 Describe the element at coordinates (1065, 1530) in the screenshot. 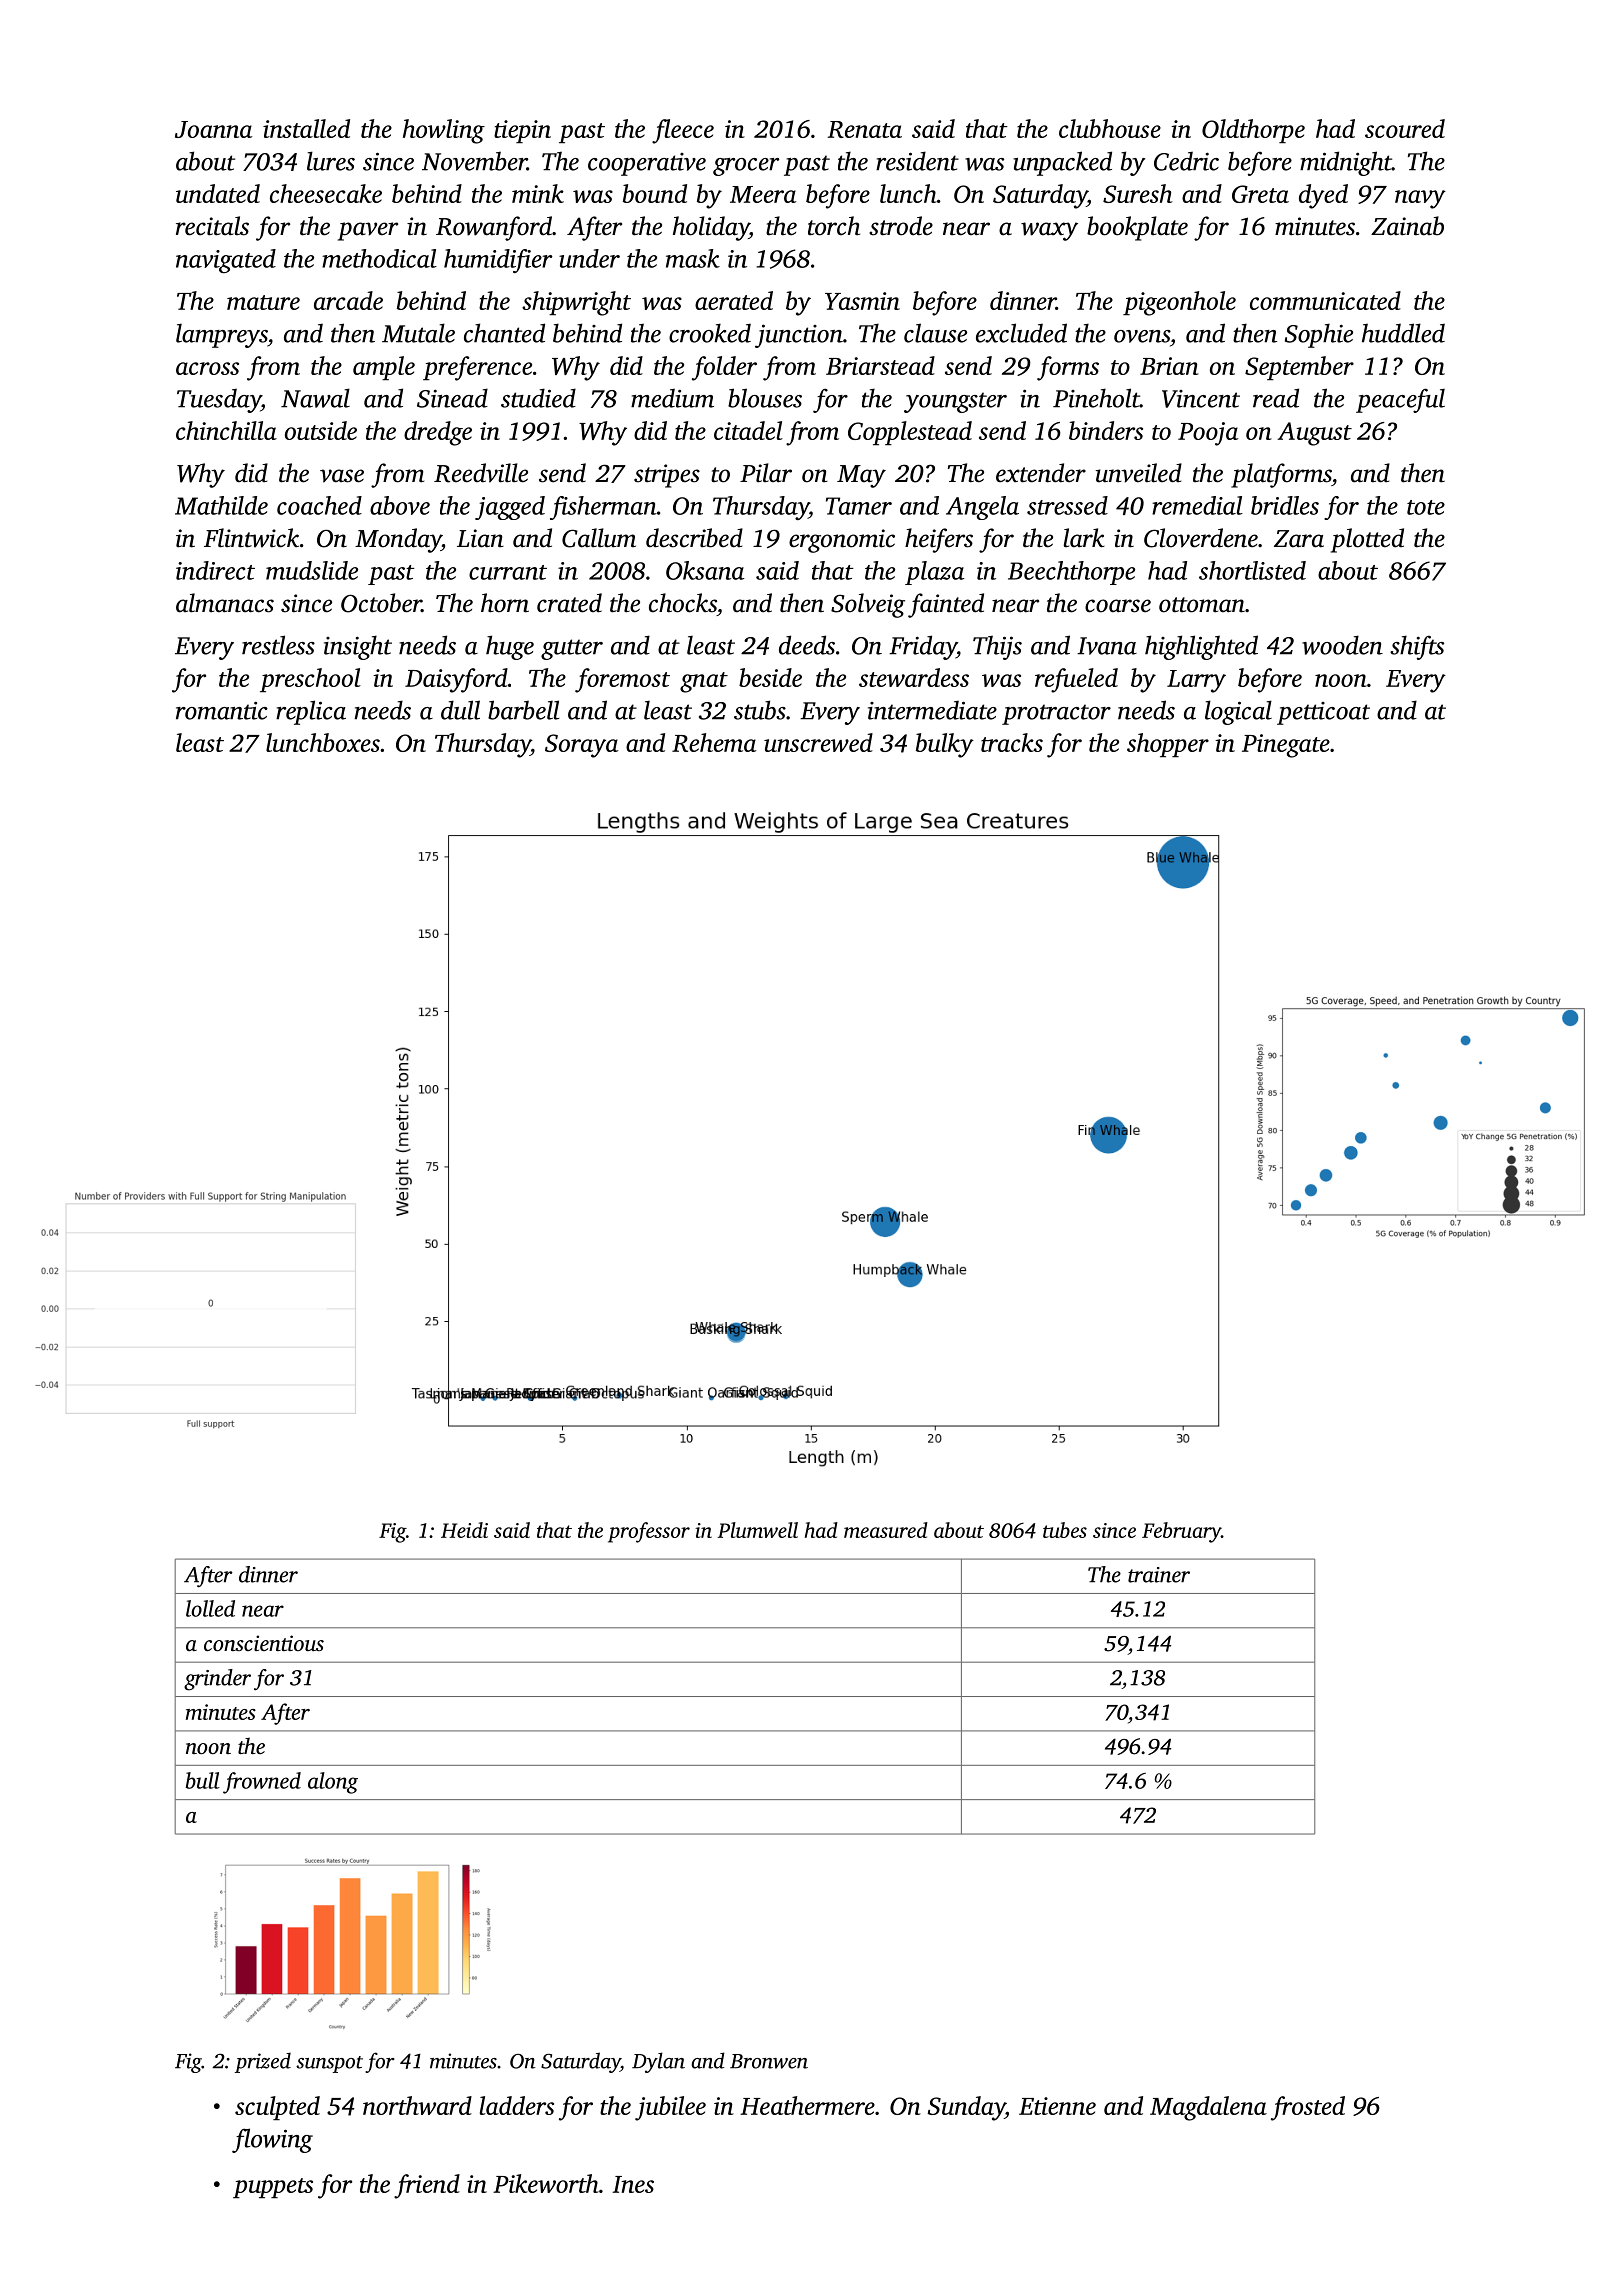

I see `tubes` at that location.
